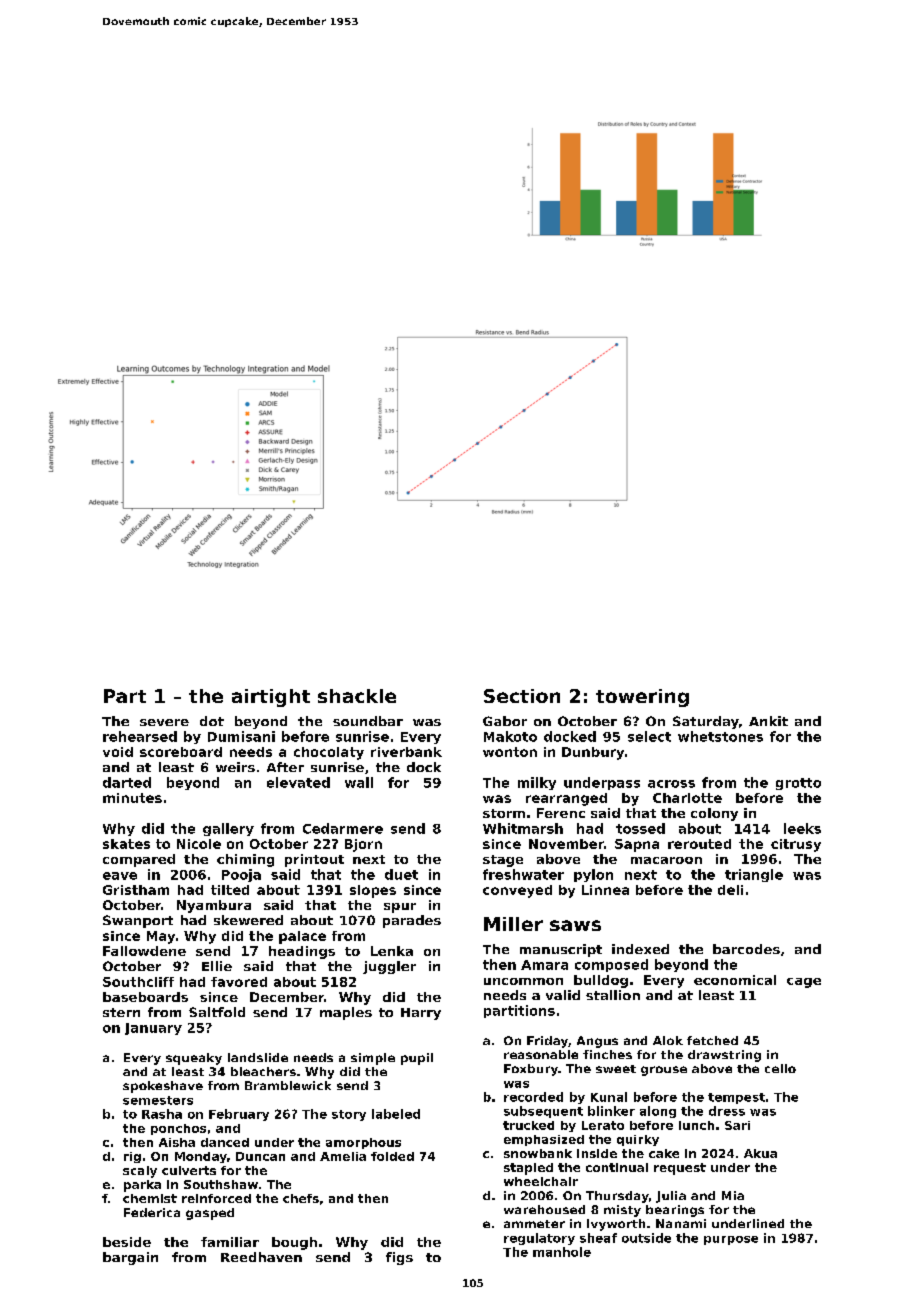 The image size is (924, 1308). What do you see at coordinates (302, 937) in the screenshot?
I see `palace` at bounding box center [302, 937].
